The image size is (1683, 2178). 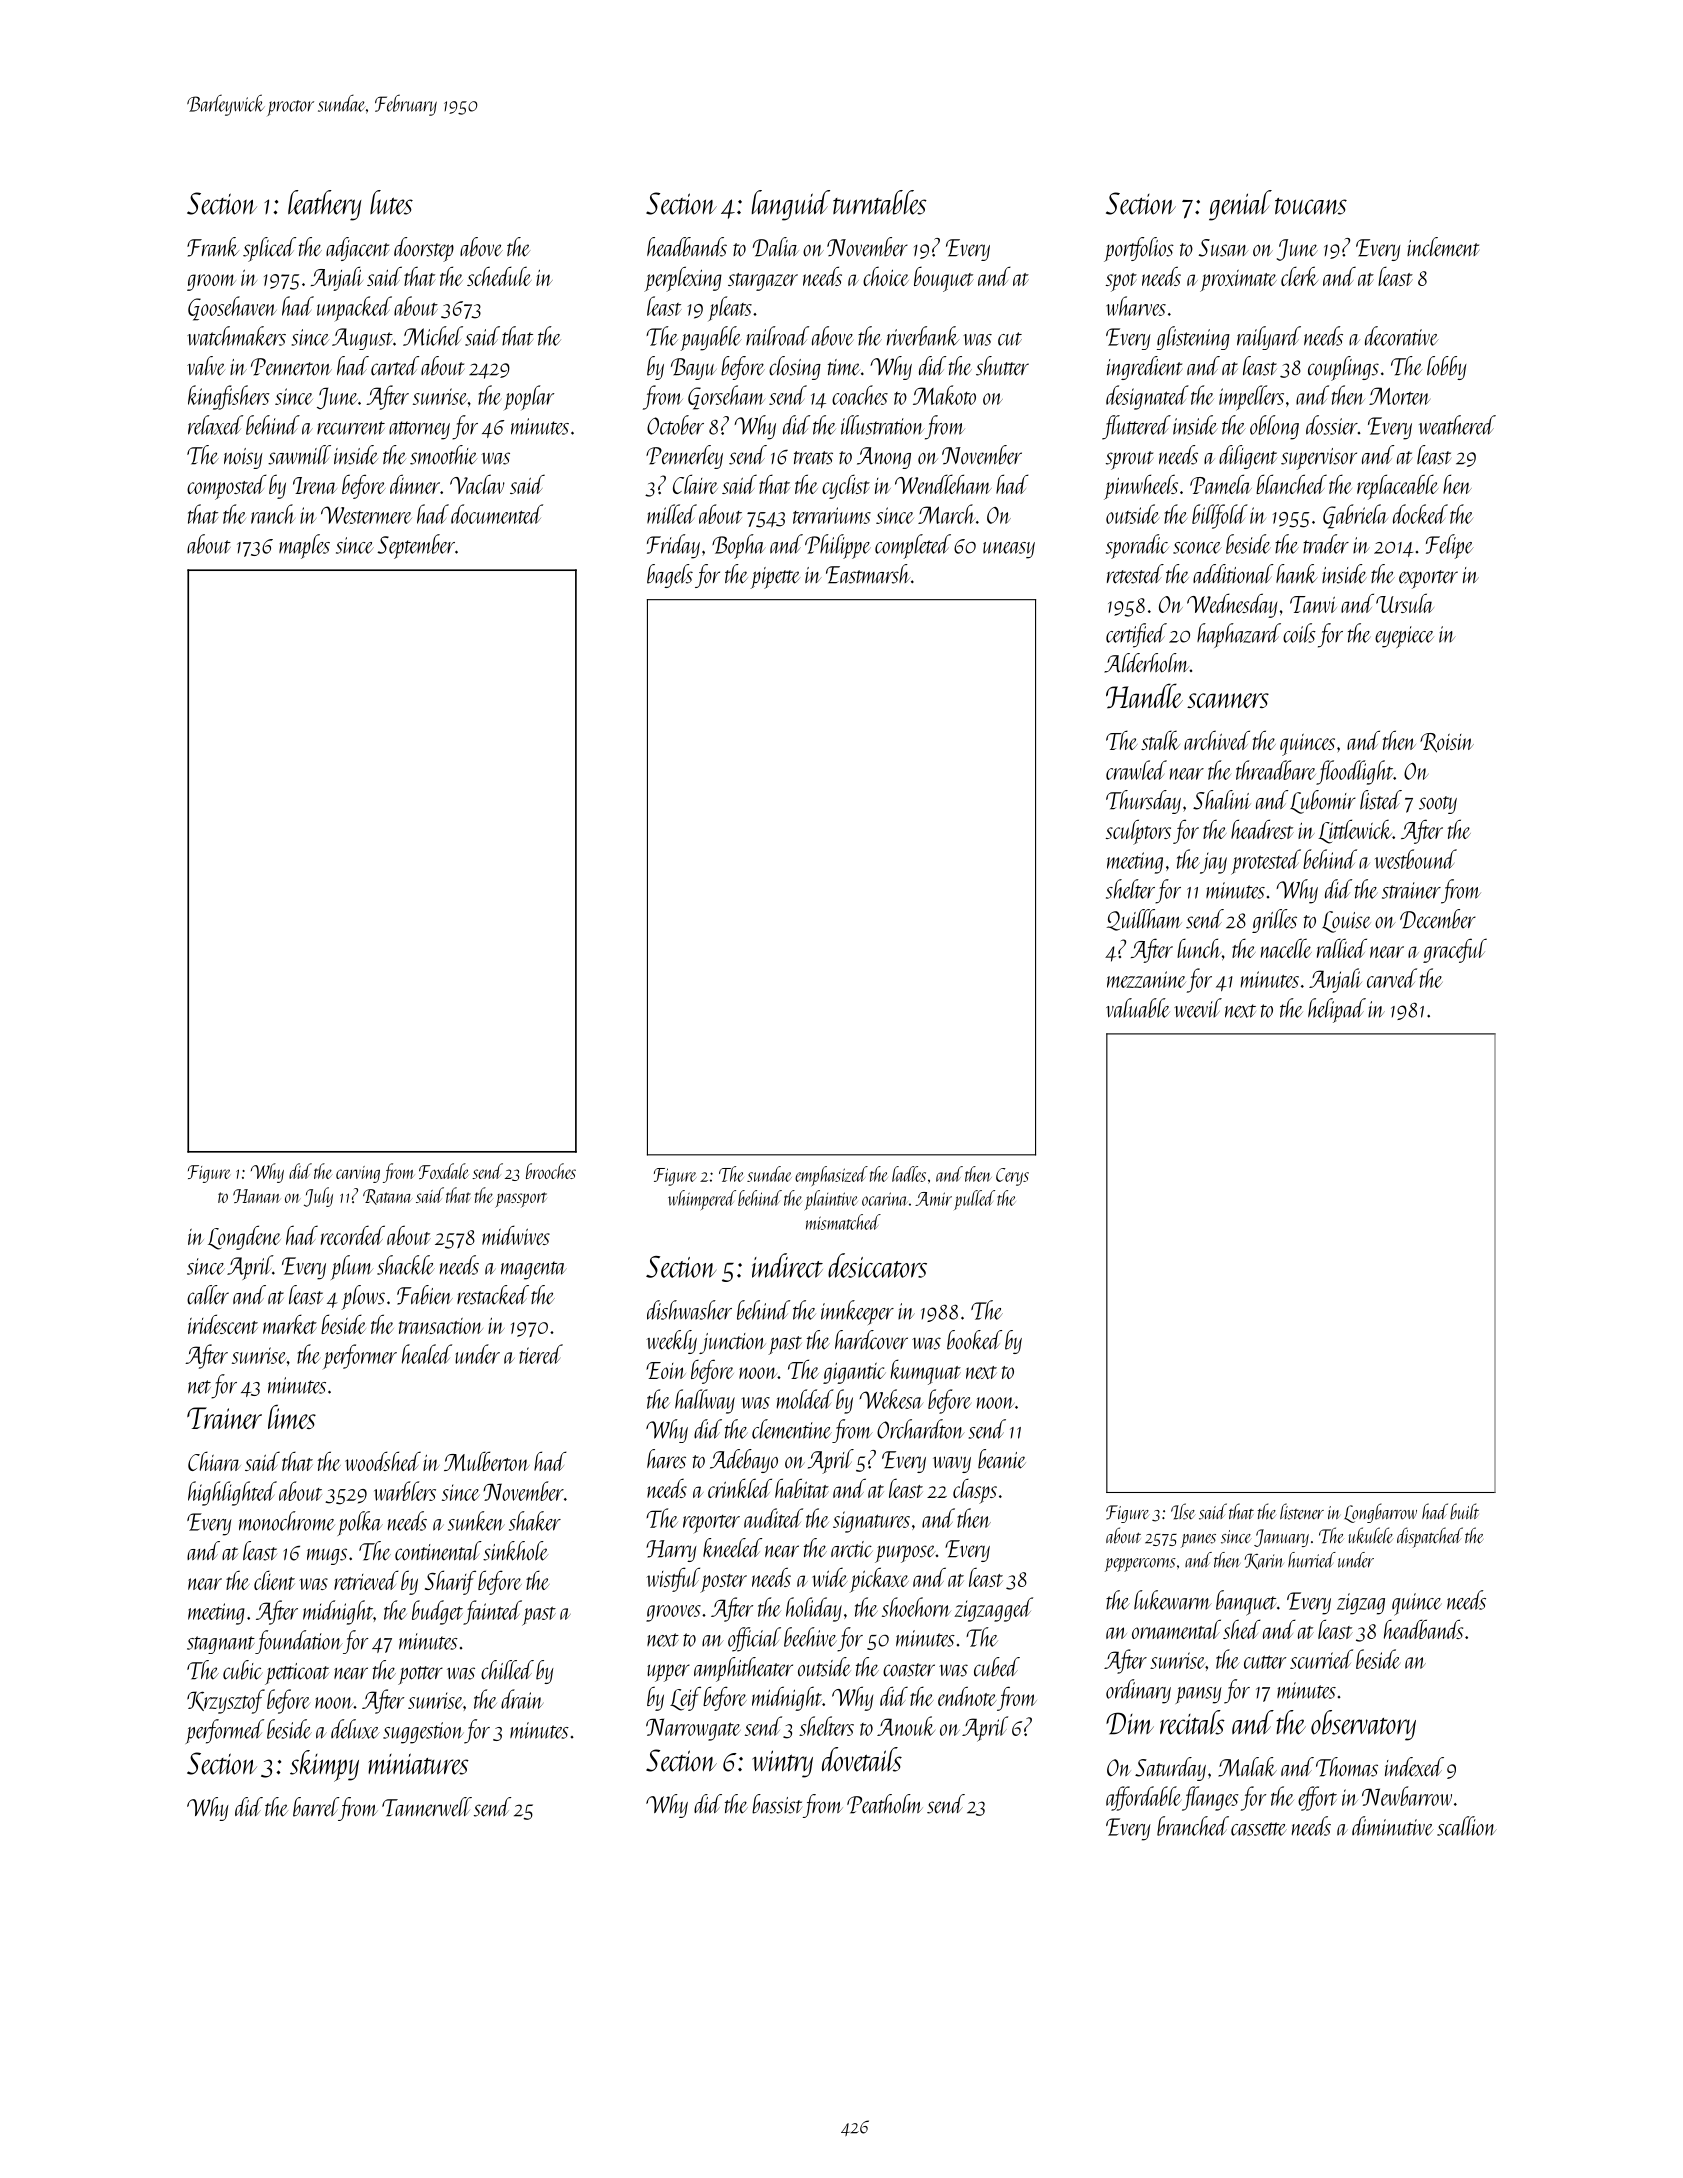 What do you see at coordinates (884, 458) in the screenshot?
I see `Anong` at bounding box center [884, 458].
